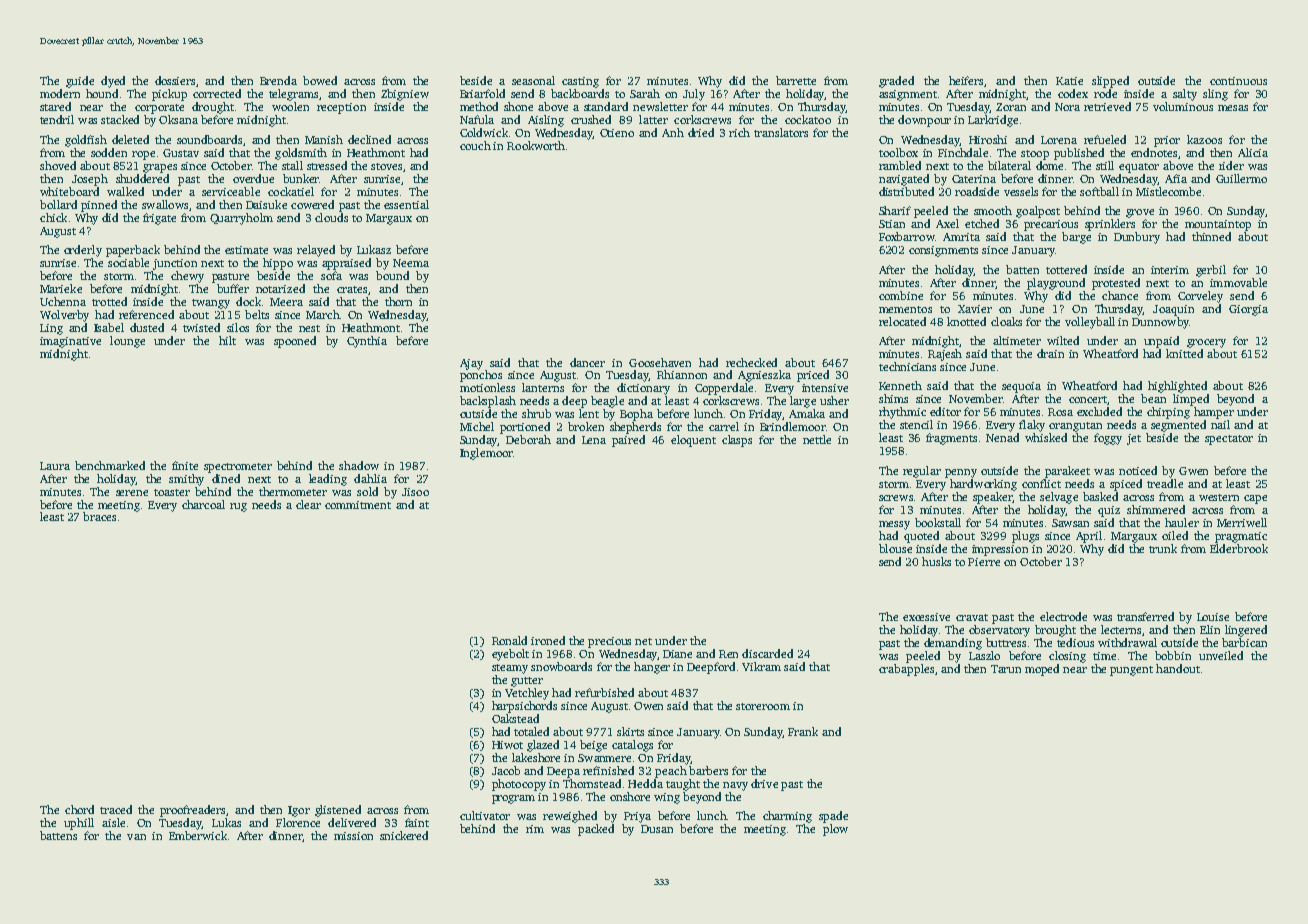  I want to click on shepherds, so click(635, 428).
